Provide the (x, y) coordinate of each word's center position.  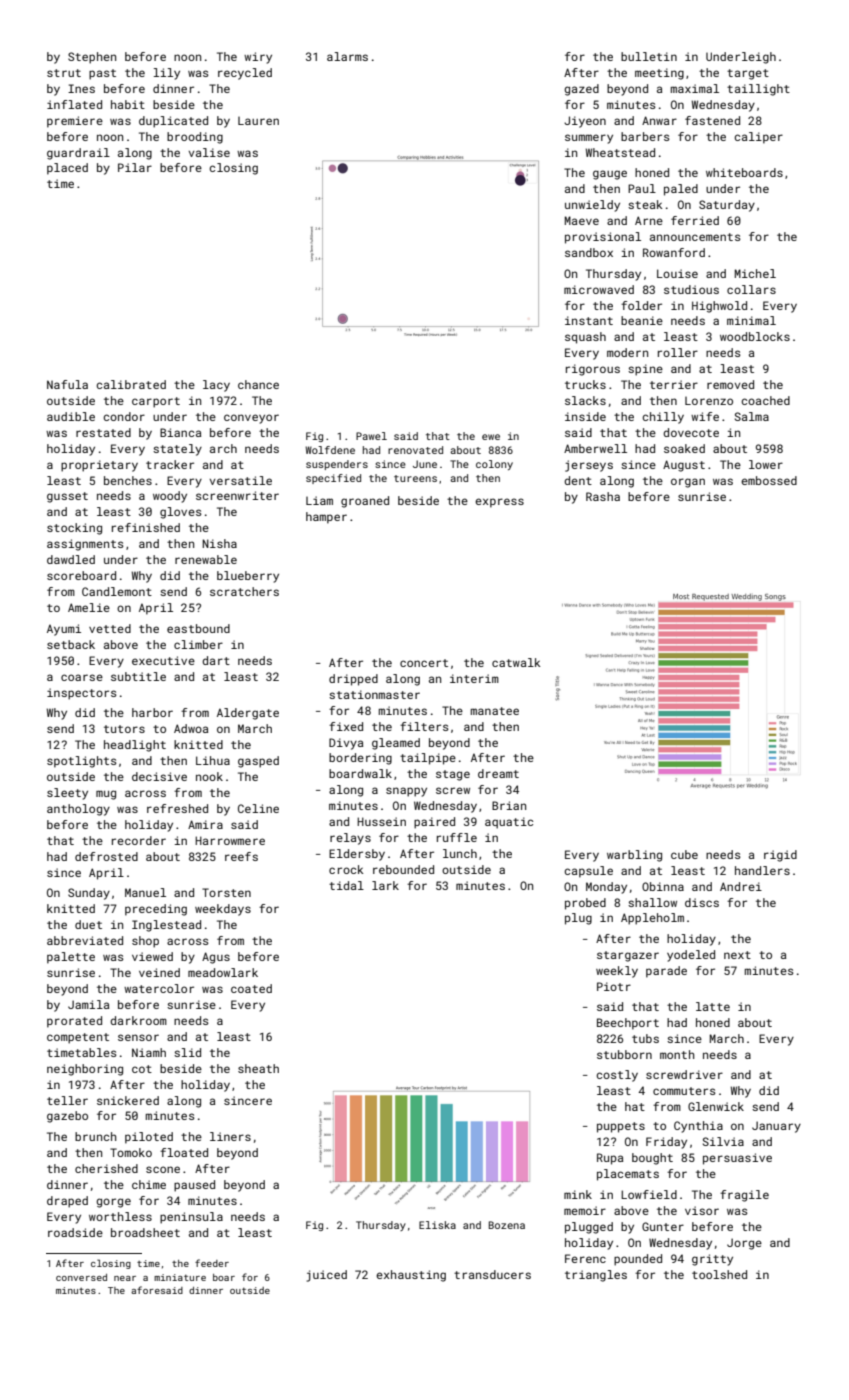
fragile (744, 1196)
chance (258, 384)
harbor (152, 712)
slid (187, 1052)
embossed (769, 480)
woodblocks (755, 336)
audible (71, 416)
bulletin (649, 56)
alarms (347, 56)
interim (474, 678)
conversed (81, 1277)
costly (617, 1076)
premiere (75, 122)
